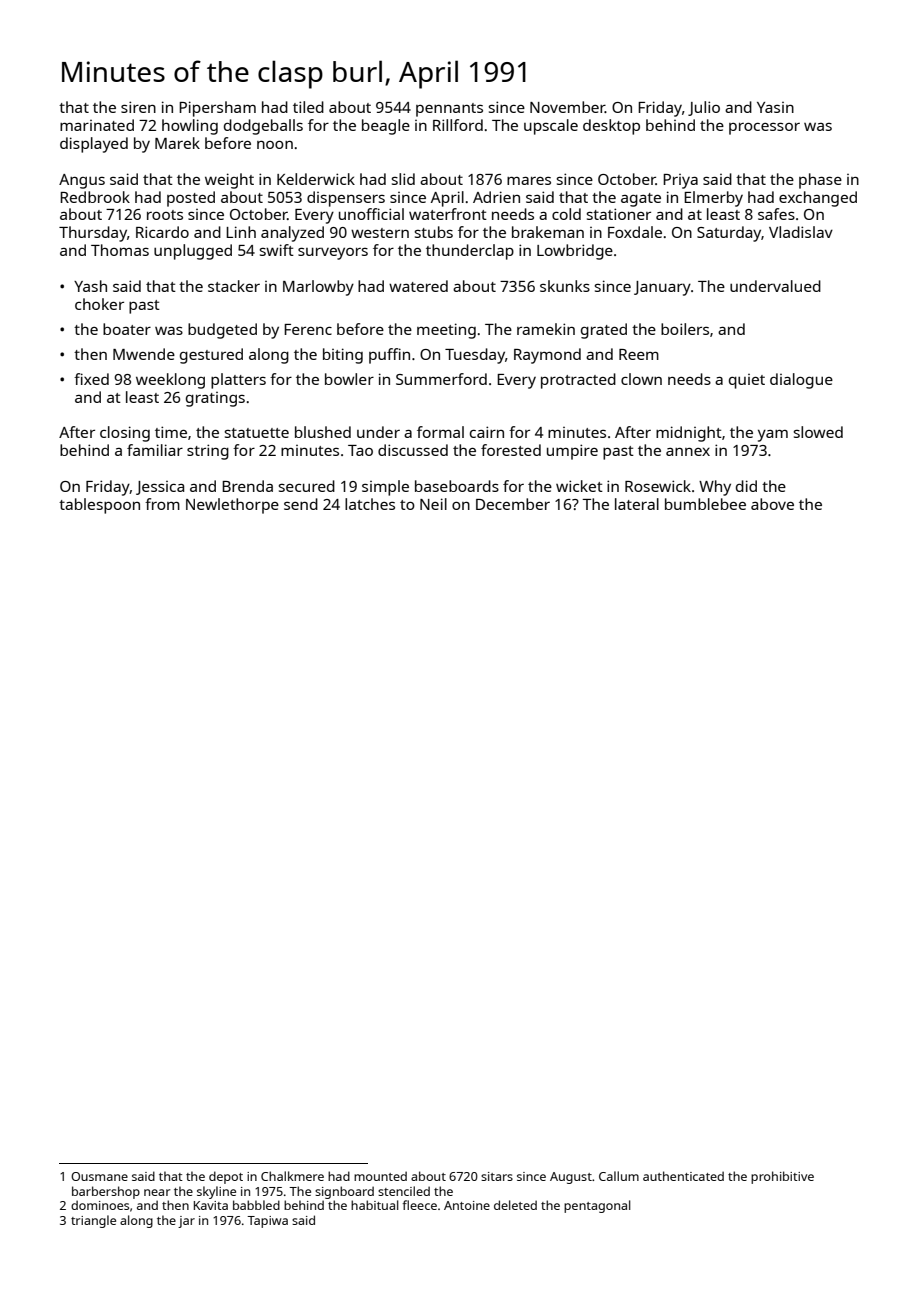 The image size is (924, 1308). Describe the element at coordinates (782, 1177) in the document. I see `prohibitive` at that location.
